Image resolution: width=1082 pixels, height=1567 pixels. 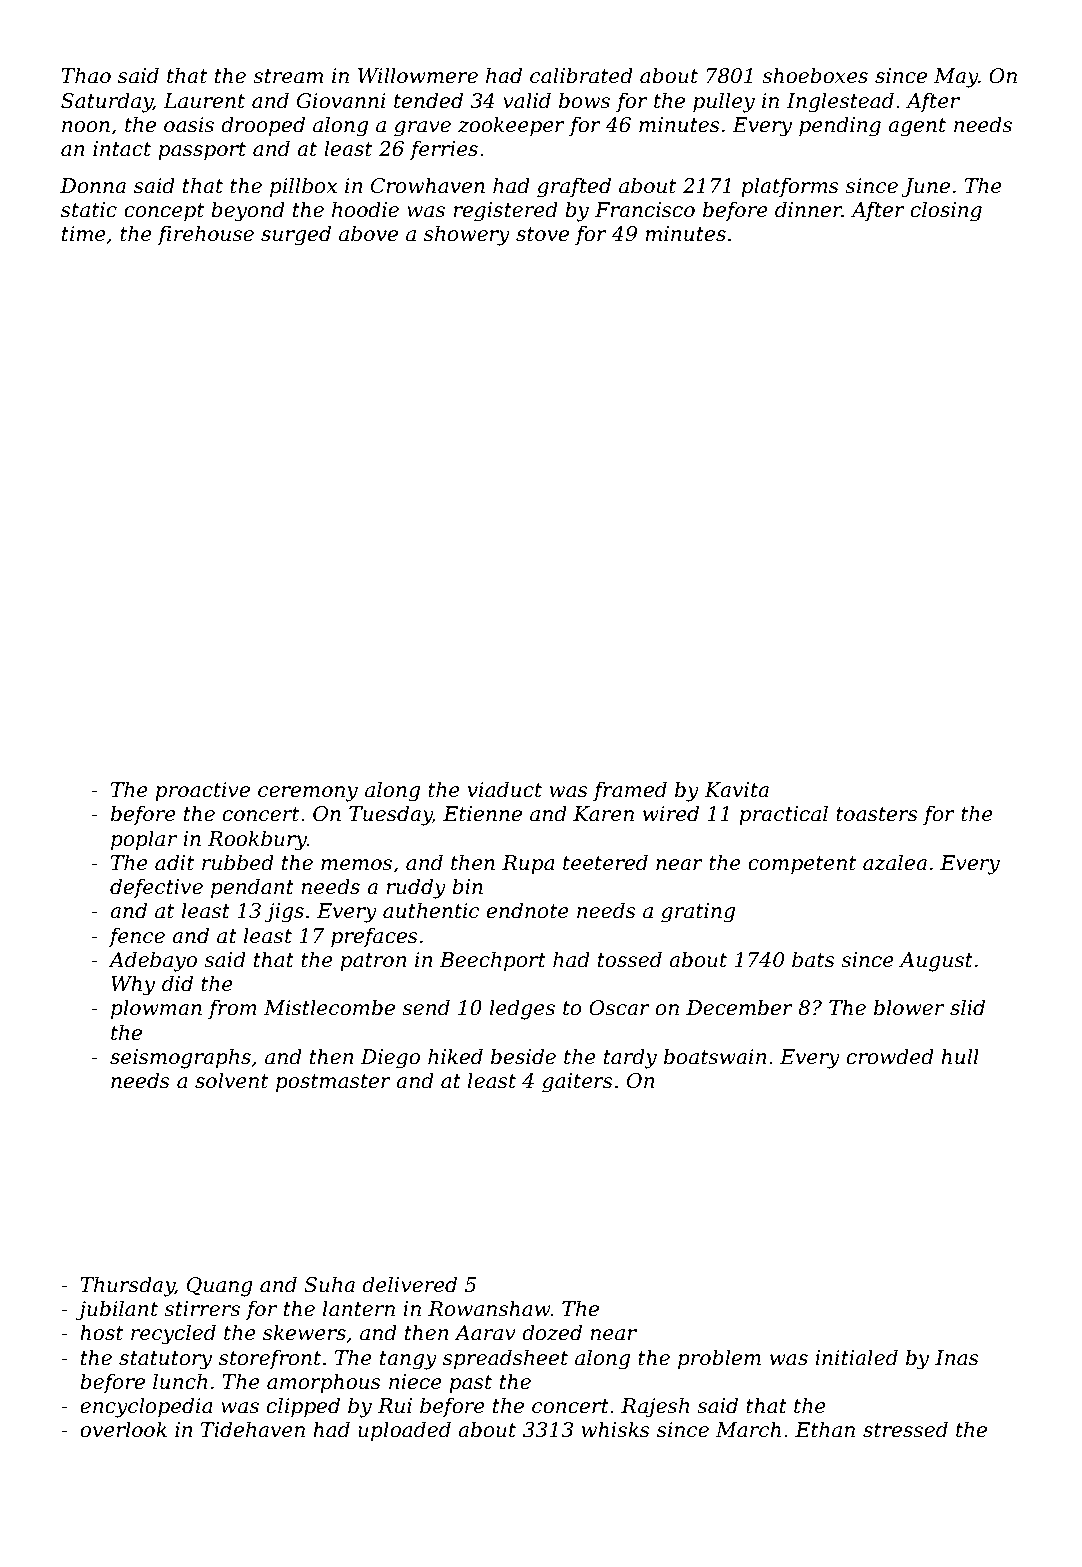 I want to click on jigs, so click(x=284, y=913).
